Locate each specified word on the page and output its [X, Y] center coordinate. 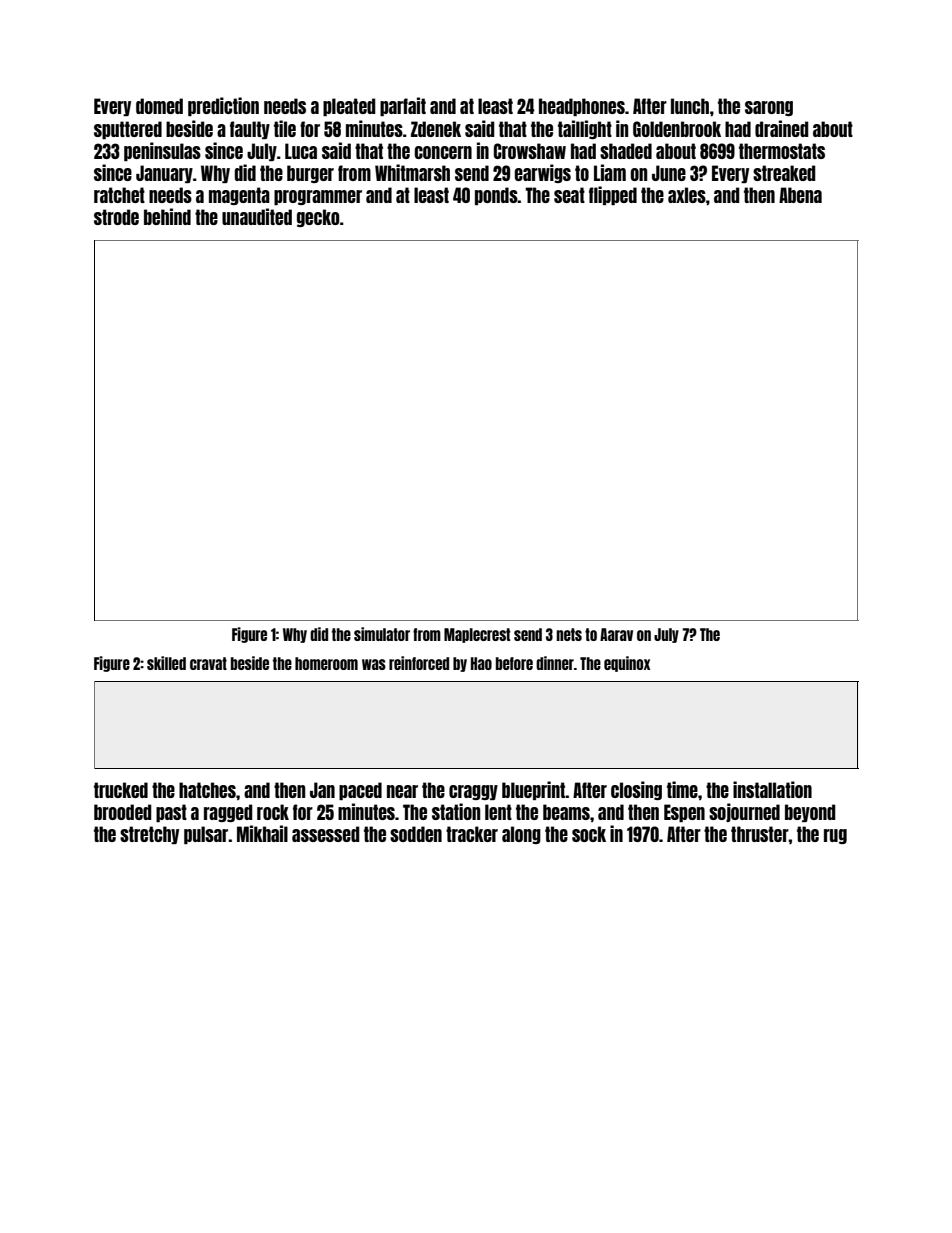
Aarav [616, 634]
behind [167, 216]
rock [273, 812]
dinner [555, 663]
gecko [318, 218]
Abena [800, 195]
